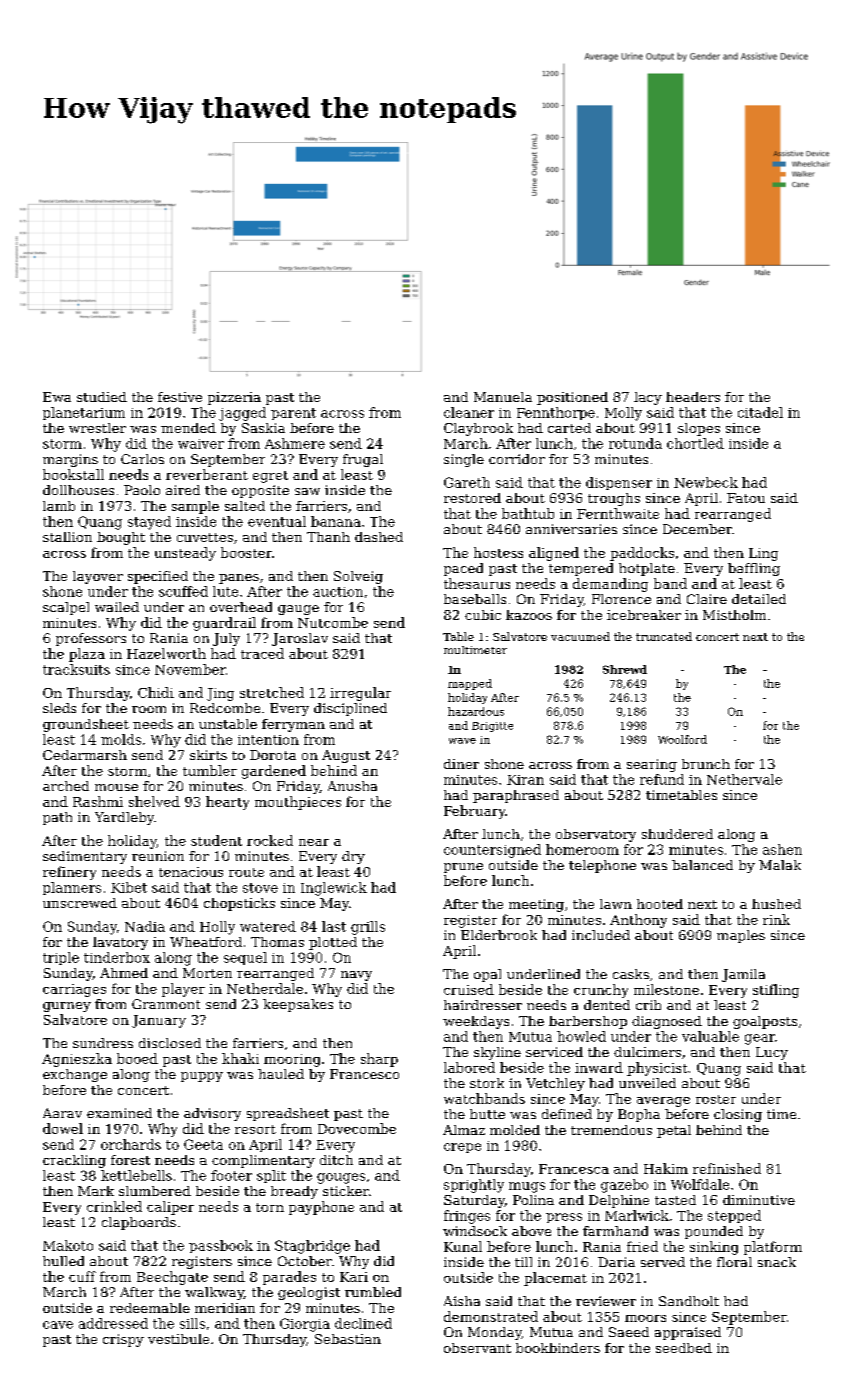  Describe the element at coordinates (178, 1339) in the screenshot. I see `vestibule` at that location.
